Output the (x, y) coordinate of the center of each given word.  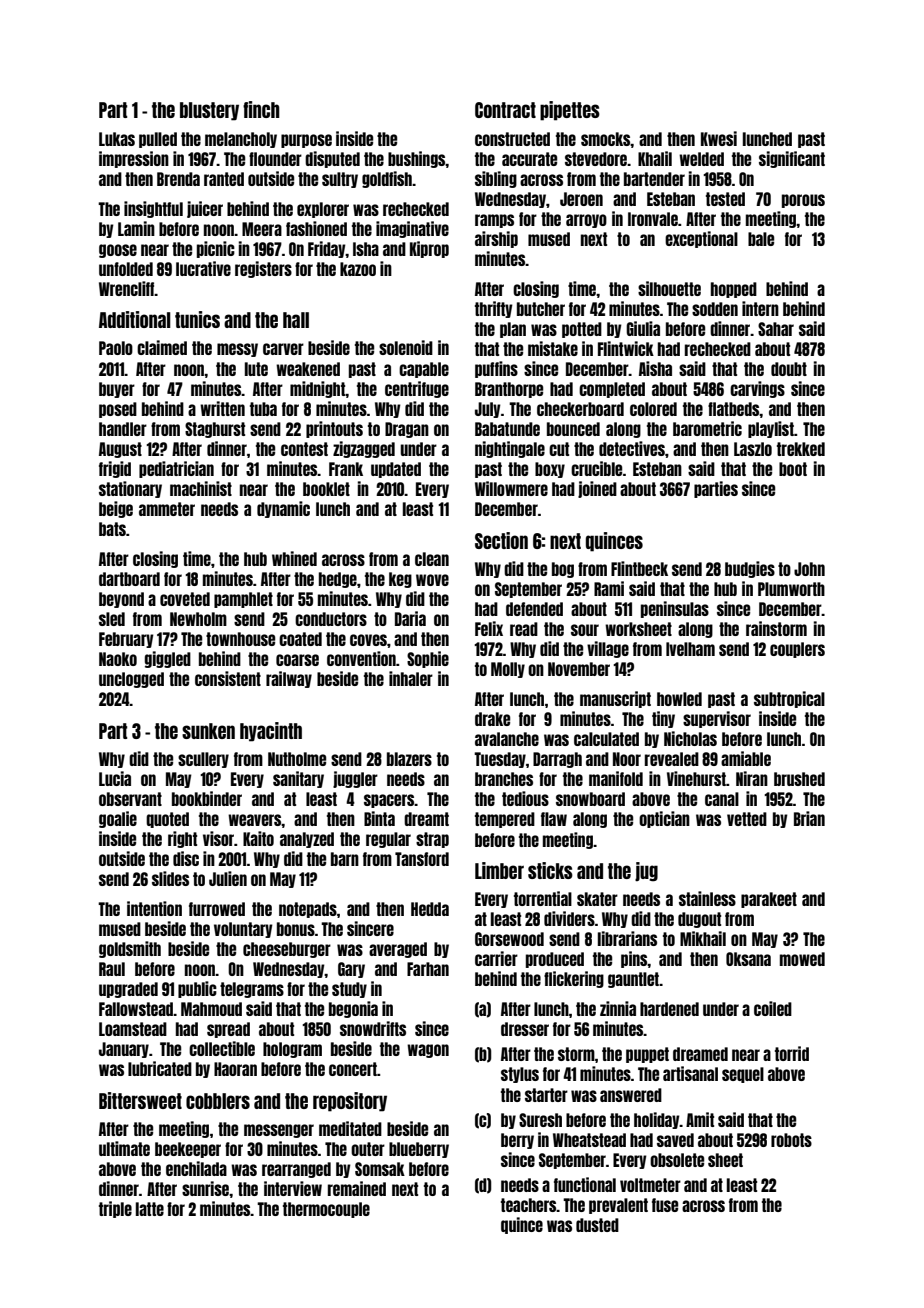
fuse (665, 1205)
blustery (209, 111)
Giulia (643, 328)
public (197, 989)
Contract (505, 110)
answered (631, 1095)
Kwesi (719, 138)
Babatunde (507, 429)
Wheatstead (589, 1140)
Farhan (428, 969)
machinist (201, 488)
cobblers (218, 1101)
